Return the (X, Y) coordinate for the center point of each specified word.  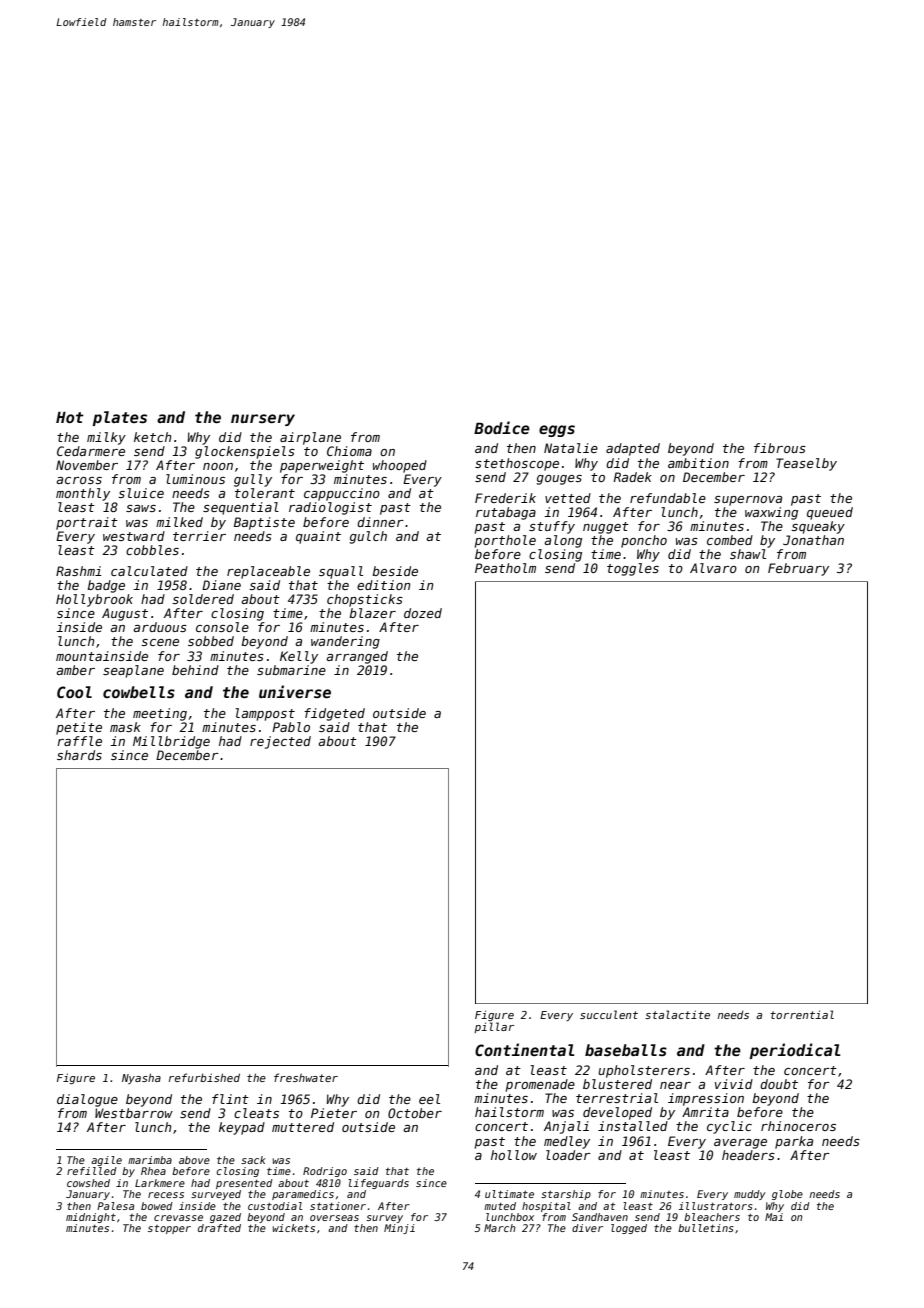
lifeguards (378, 1184)
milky (106, 438)
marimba (150, 1160)
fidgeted (334, 714)
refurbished (204, 1077)
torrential (802, 1014)
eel (429, 1099)
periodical (794, 1051)
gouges (559, 480)
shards (79, 755)
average (740, 1144)
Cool (74, 692)
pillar (494, 1027)
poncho (644, 541)
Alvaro (713, 568)
